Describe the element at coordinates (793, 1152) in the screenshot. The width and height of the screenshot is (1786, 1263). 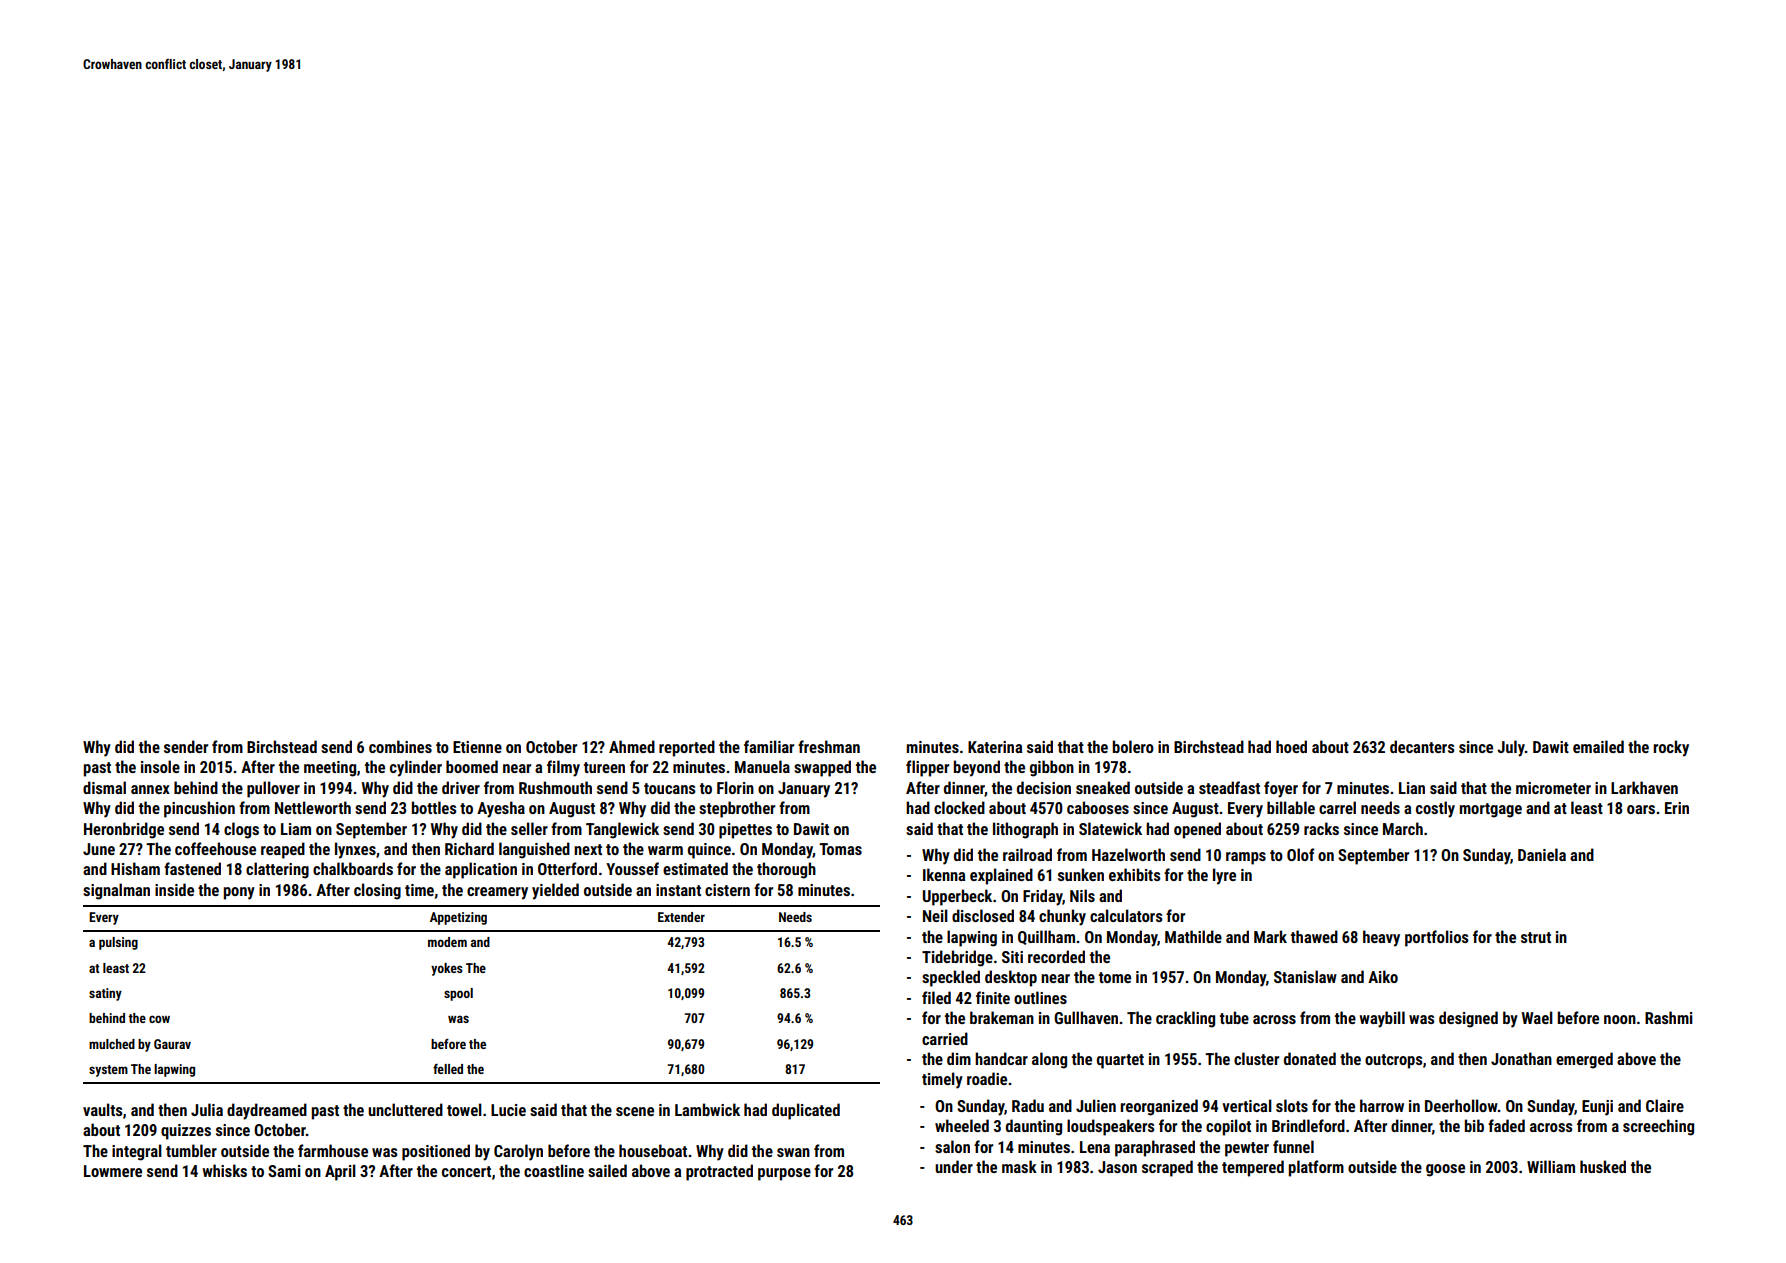
I see `swan` at that location.
